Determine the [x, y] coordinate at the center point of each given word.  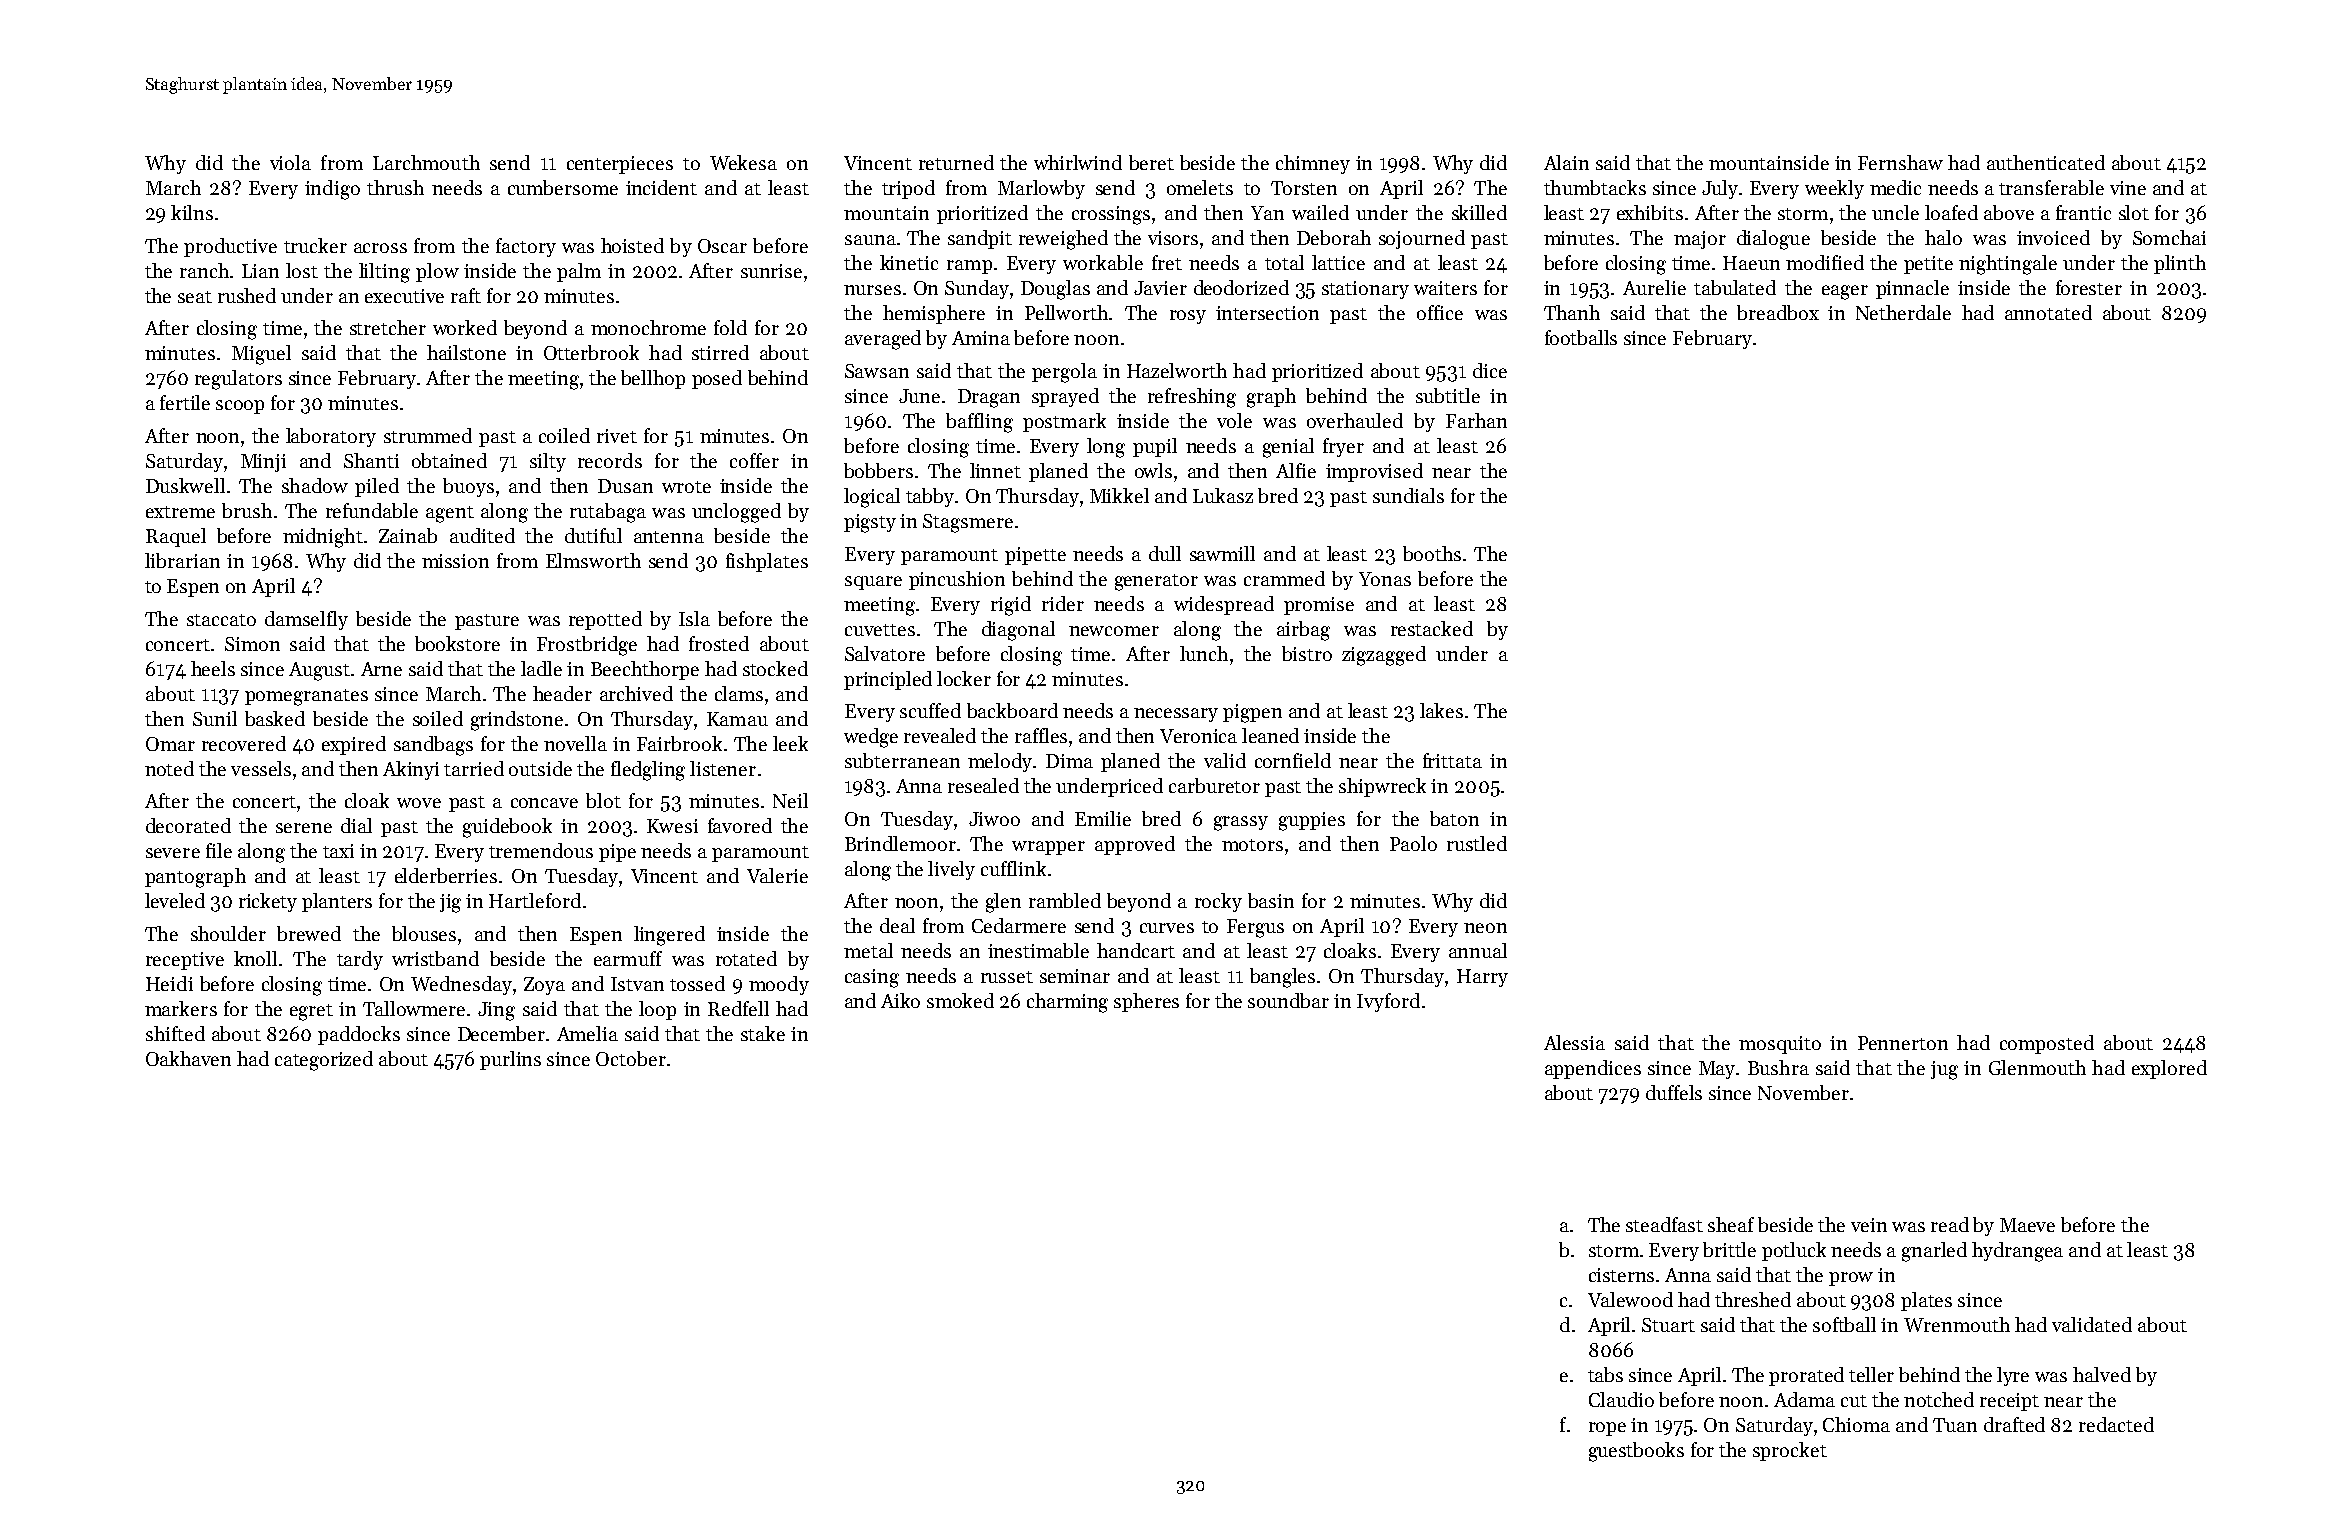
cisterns [1621, 1275]
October [631, 1058]
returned [956, 162]
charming [1067, 1003]
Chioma [1856, 1424]
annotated [2048, 312]
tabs [1605, 1374]
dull [1165, 553]
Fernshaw [1900, 162]
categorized [324, 1061]
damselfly [306, 620]
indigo [332, 190]
